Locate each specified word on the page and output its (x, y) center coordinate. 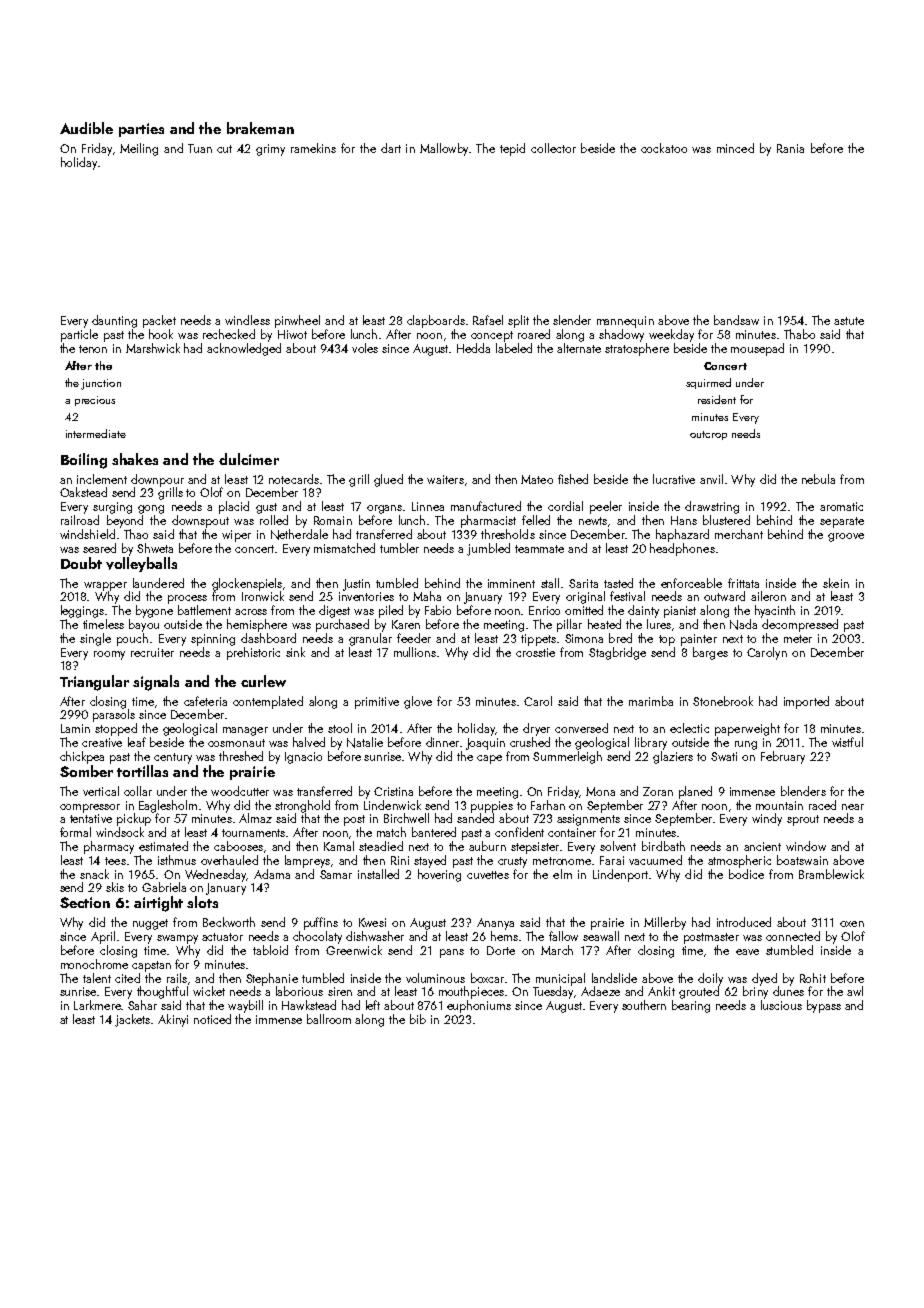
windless (247, 320)
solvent (618, 846)
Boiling (84, 461)
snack (94, 874)
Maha (427, 596)
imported (806, 702)
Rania (790, 148)
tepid (512, 149)
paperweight (747, 729)
